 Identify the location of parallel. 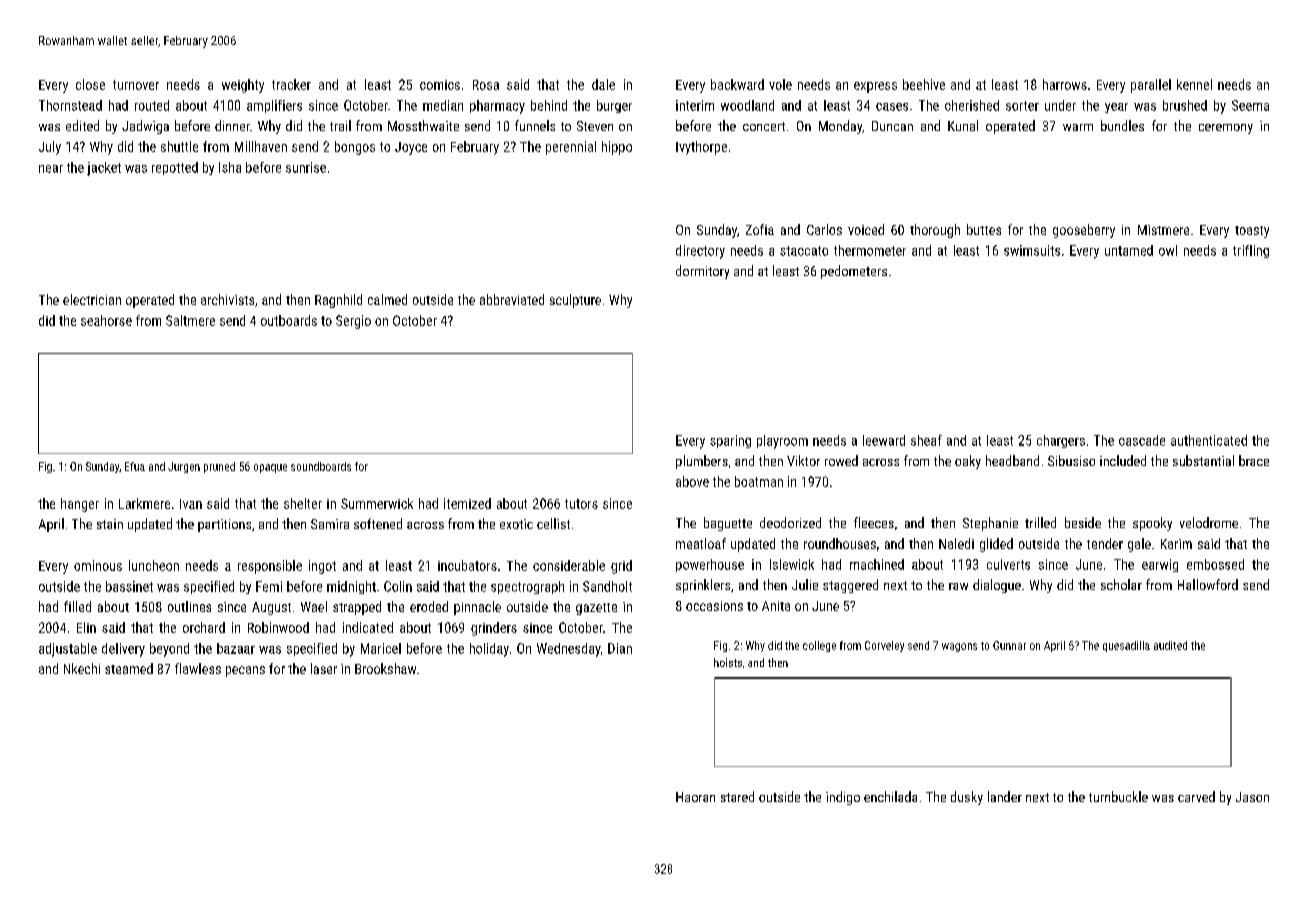
(1151, 86).
